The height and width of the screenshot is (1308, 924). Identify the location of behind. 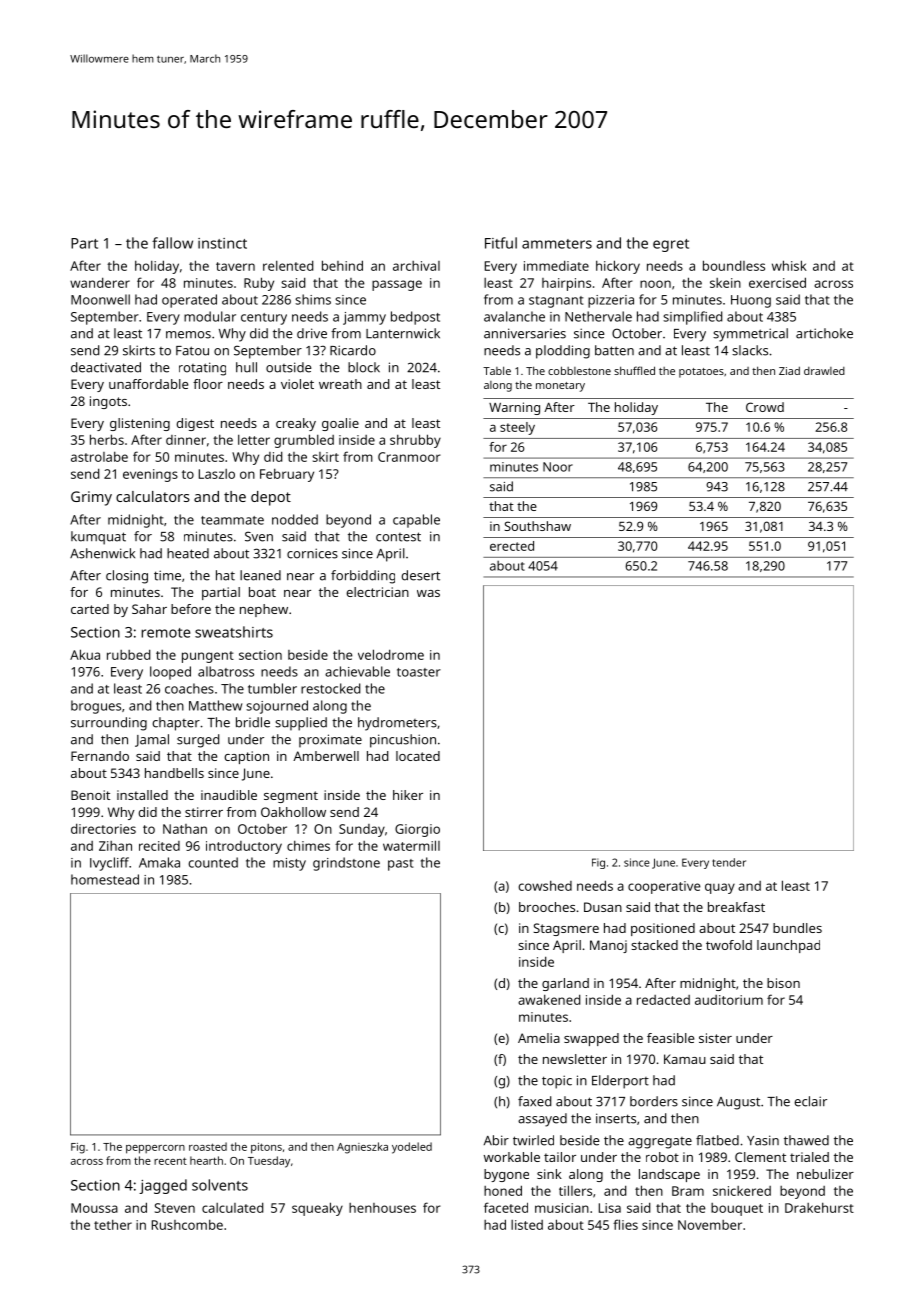
(342, 265).
